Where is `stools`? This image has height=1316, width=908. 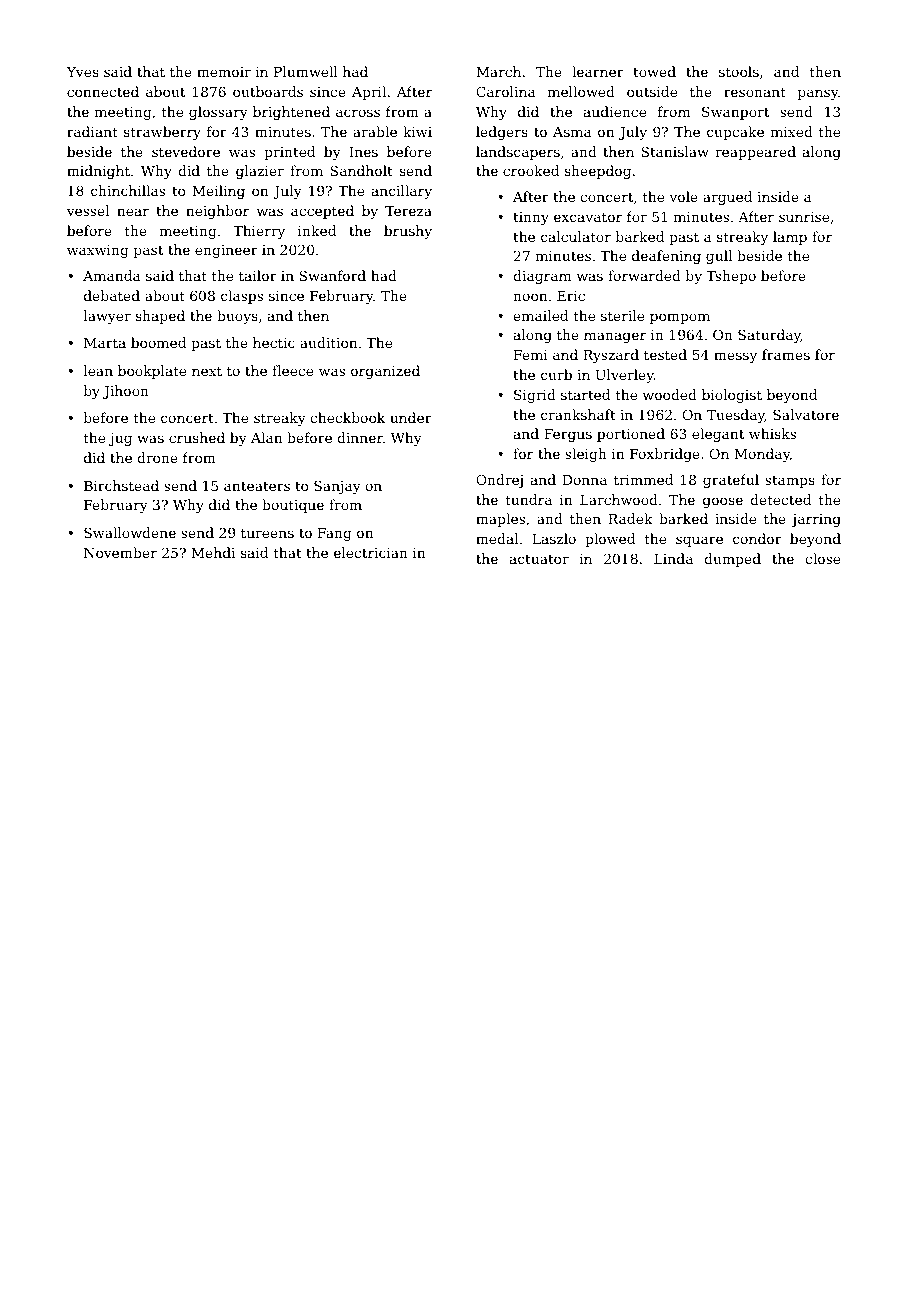 stools is located at coordinates (739, 71).
